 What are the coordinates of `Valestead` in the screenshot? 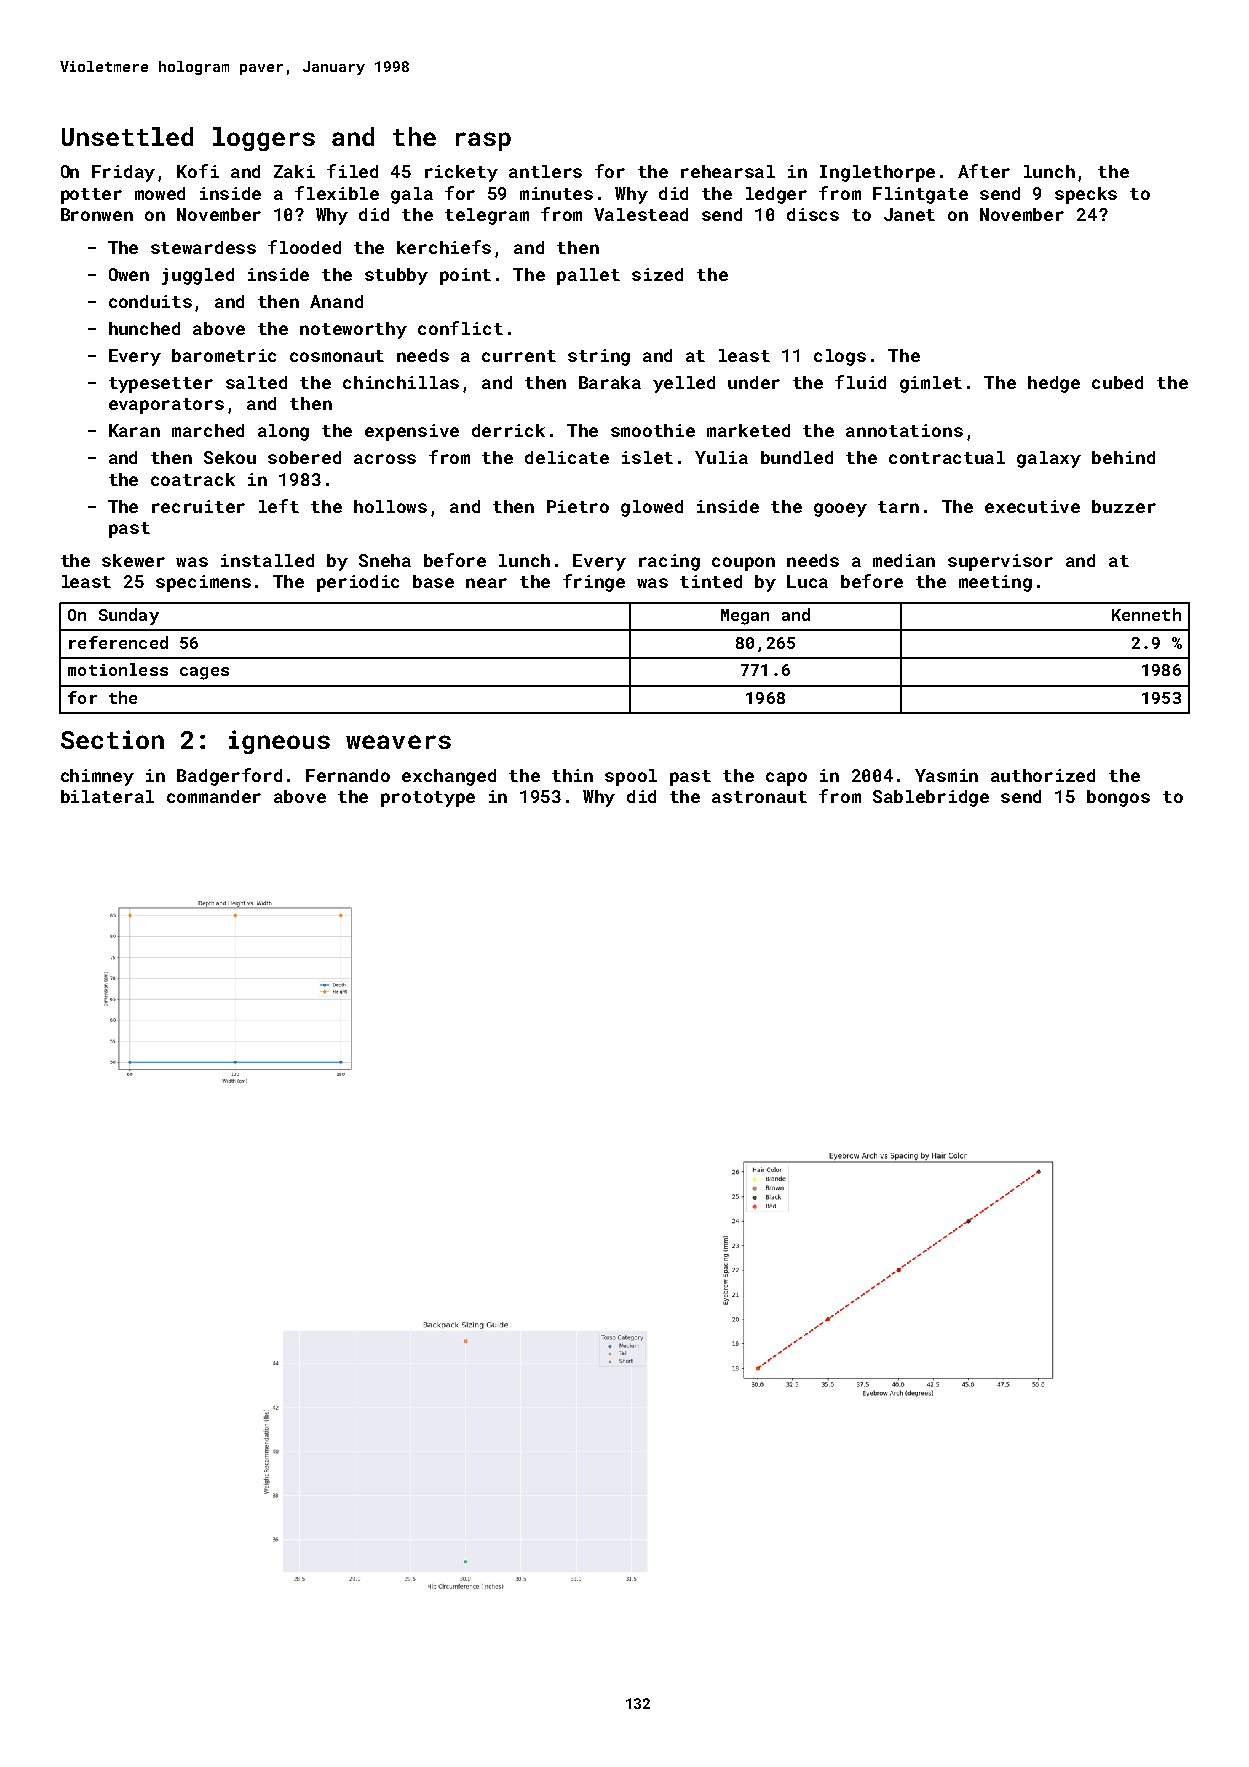 It's located at (641, 214).
